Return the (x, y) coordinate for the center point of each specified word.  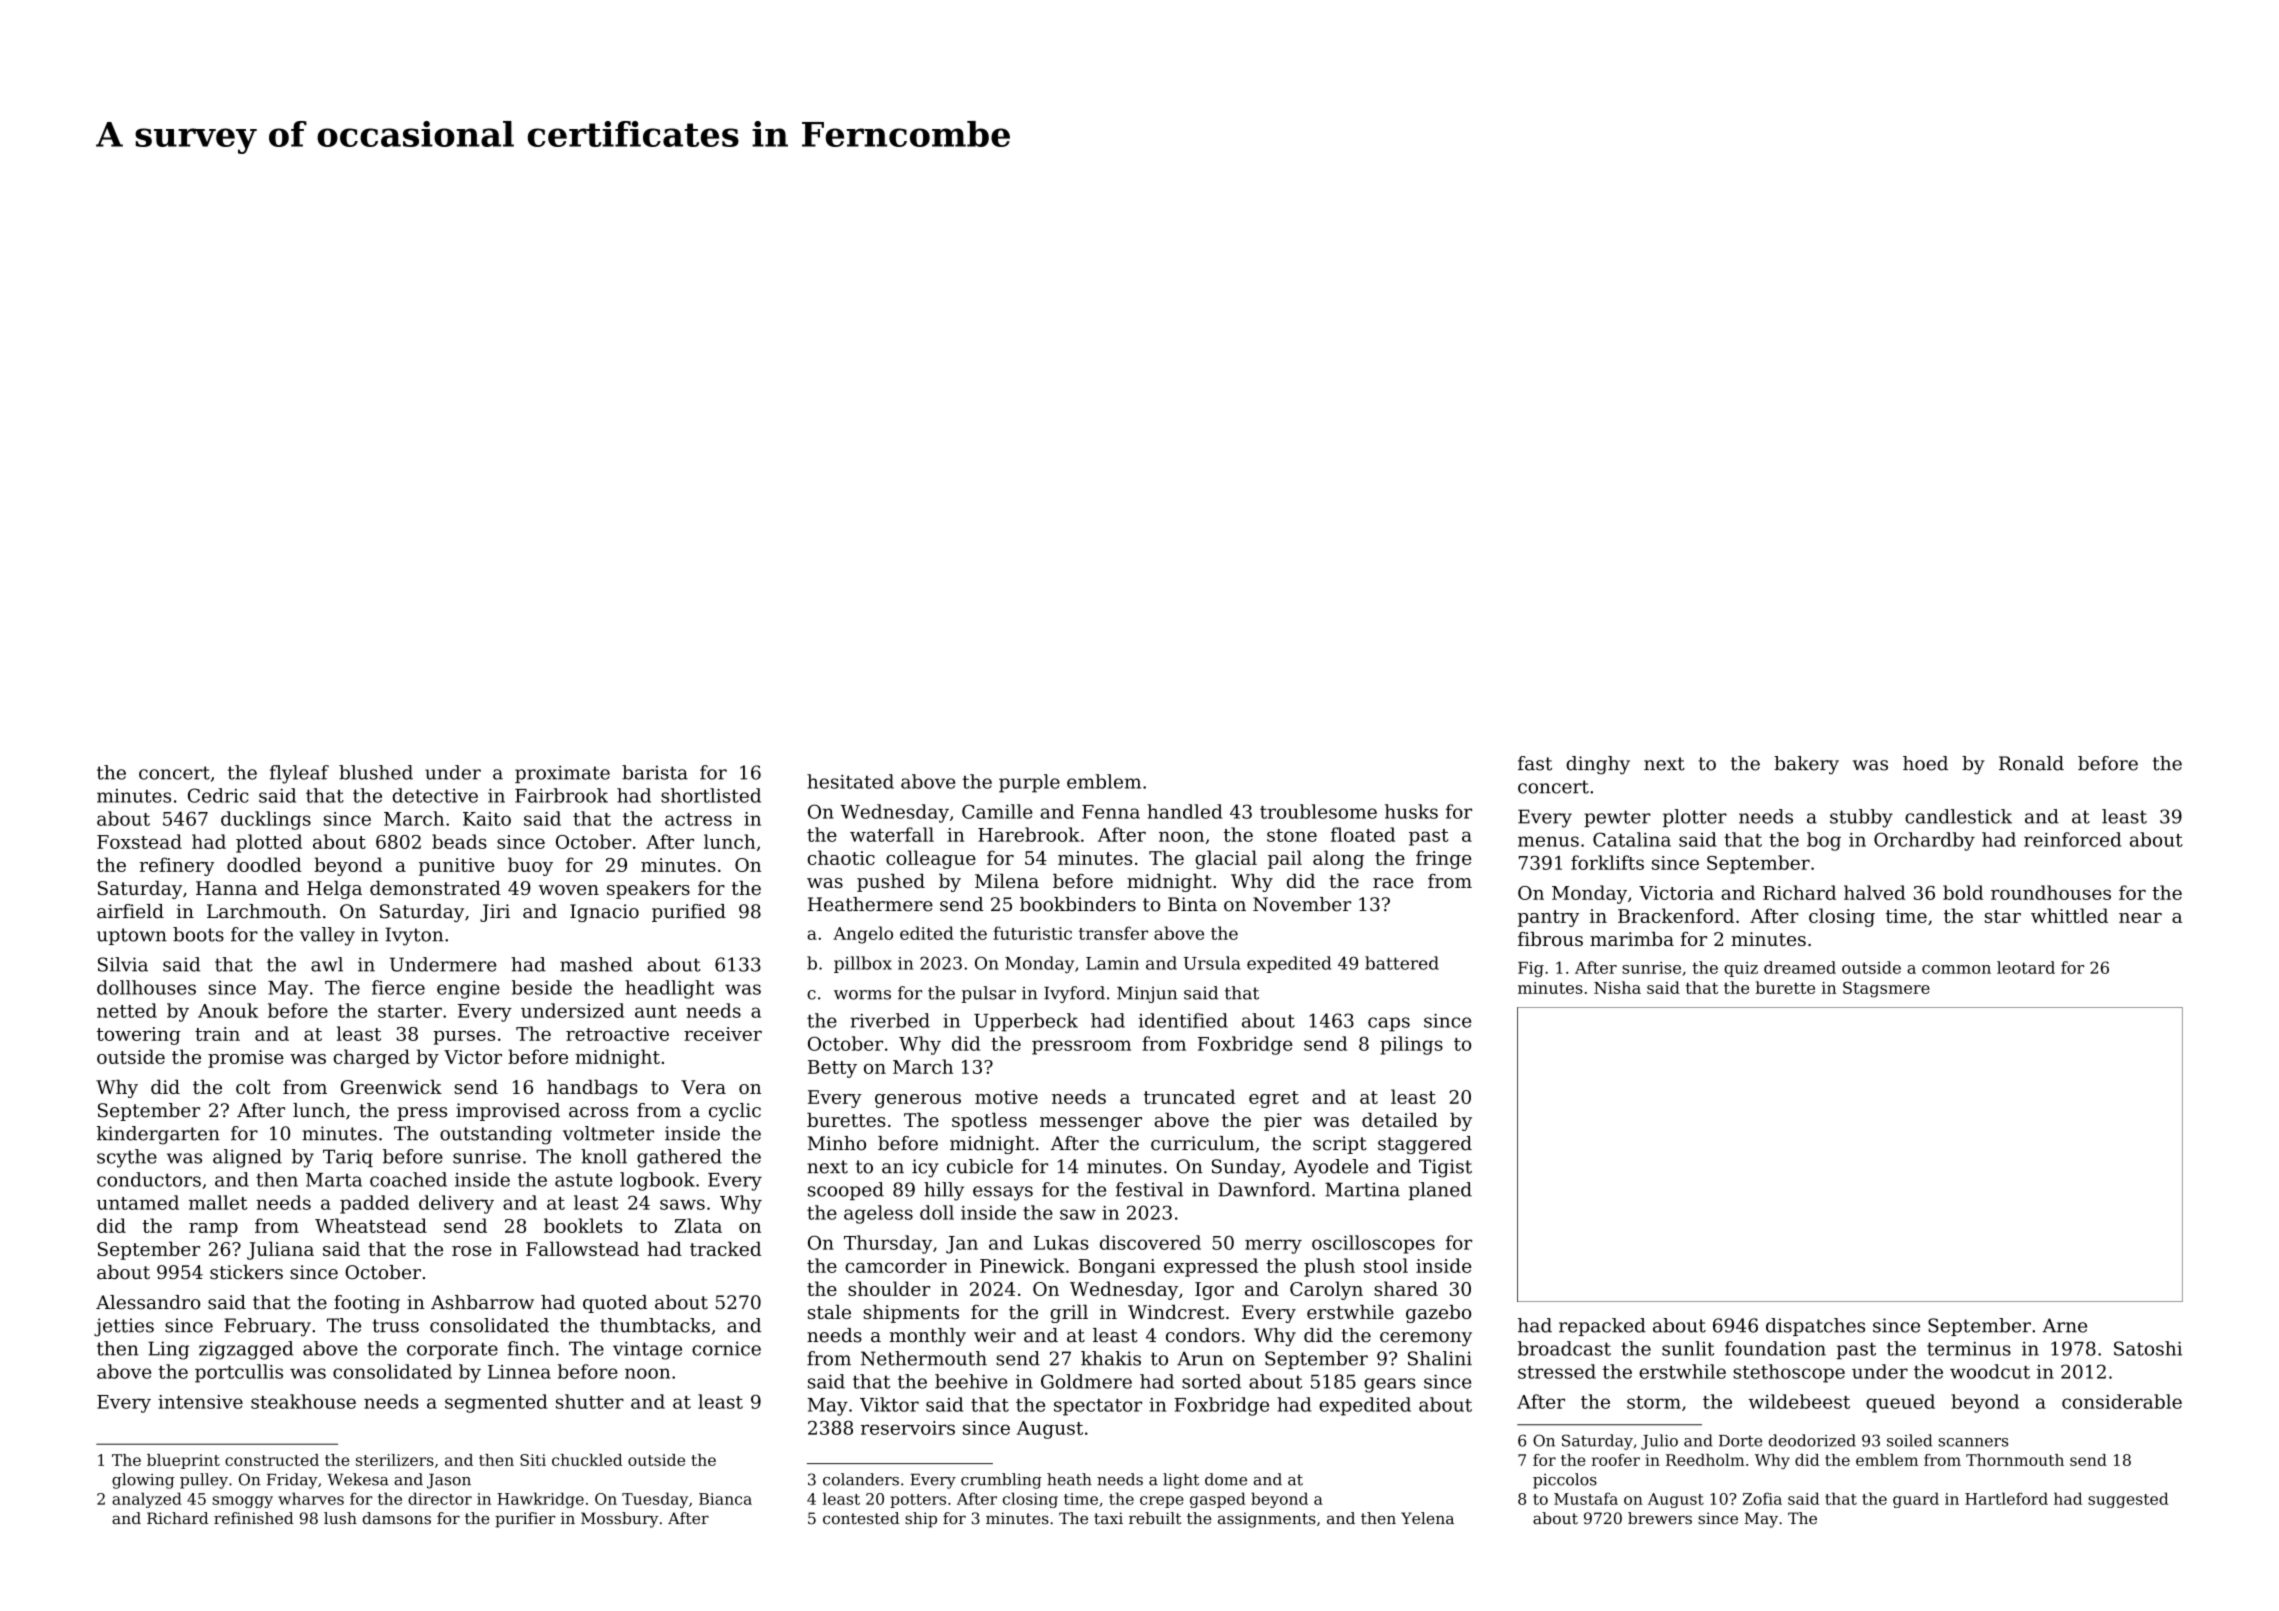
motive (1006, 1097)
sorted (1211, 1381)
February (267, 1327)
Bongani (1117, 1268)
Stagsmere (1886, 989)
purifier (525, 1520)
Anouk (228, 1010)
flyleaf (299, 774)
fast (1535, 763)
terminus (1969, 1348)
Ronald (2031, 763)
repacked (1602, 1327)
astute (583, 1180)
